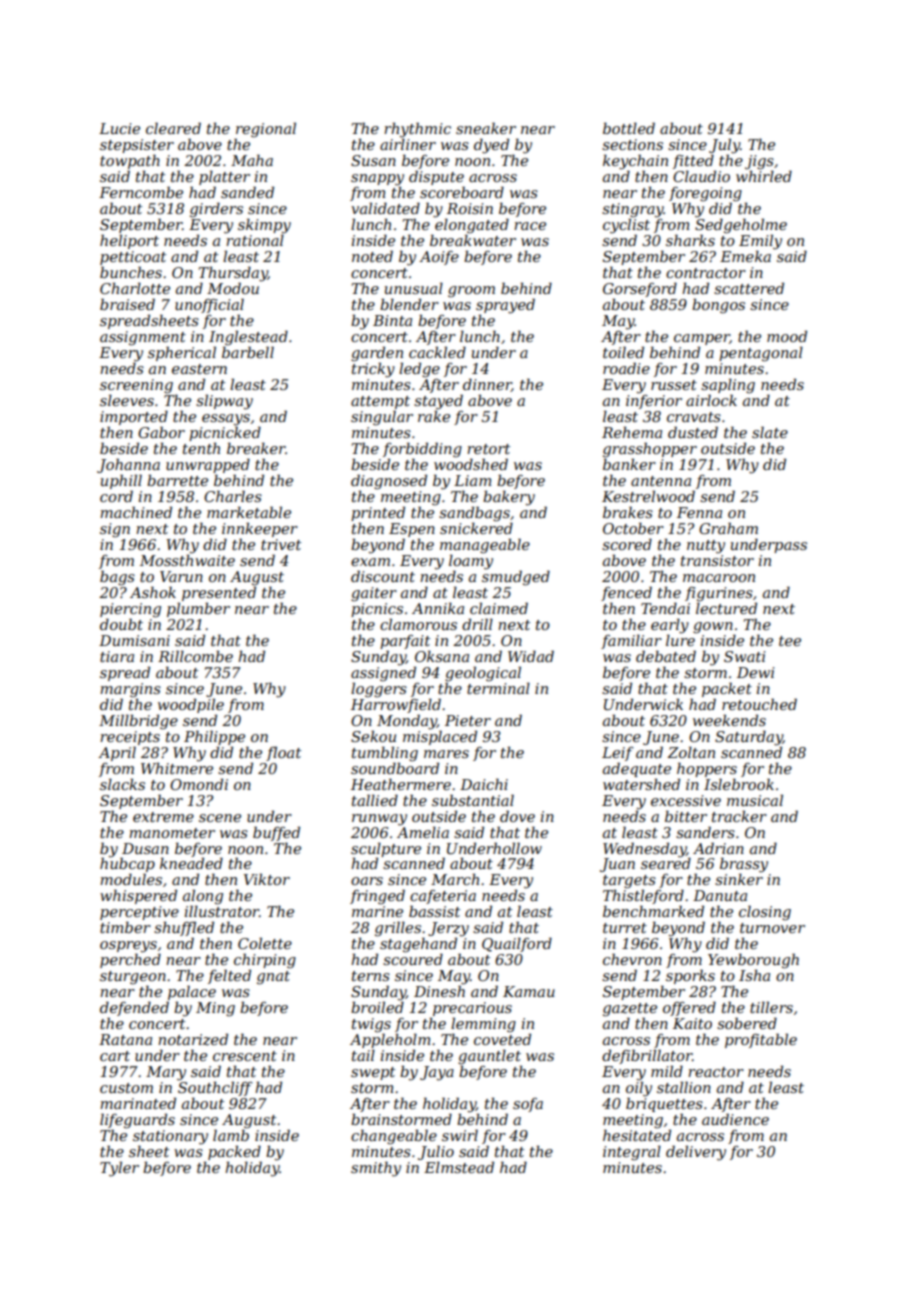  I want to click on sleeves, so click(127, 400).
